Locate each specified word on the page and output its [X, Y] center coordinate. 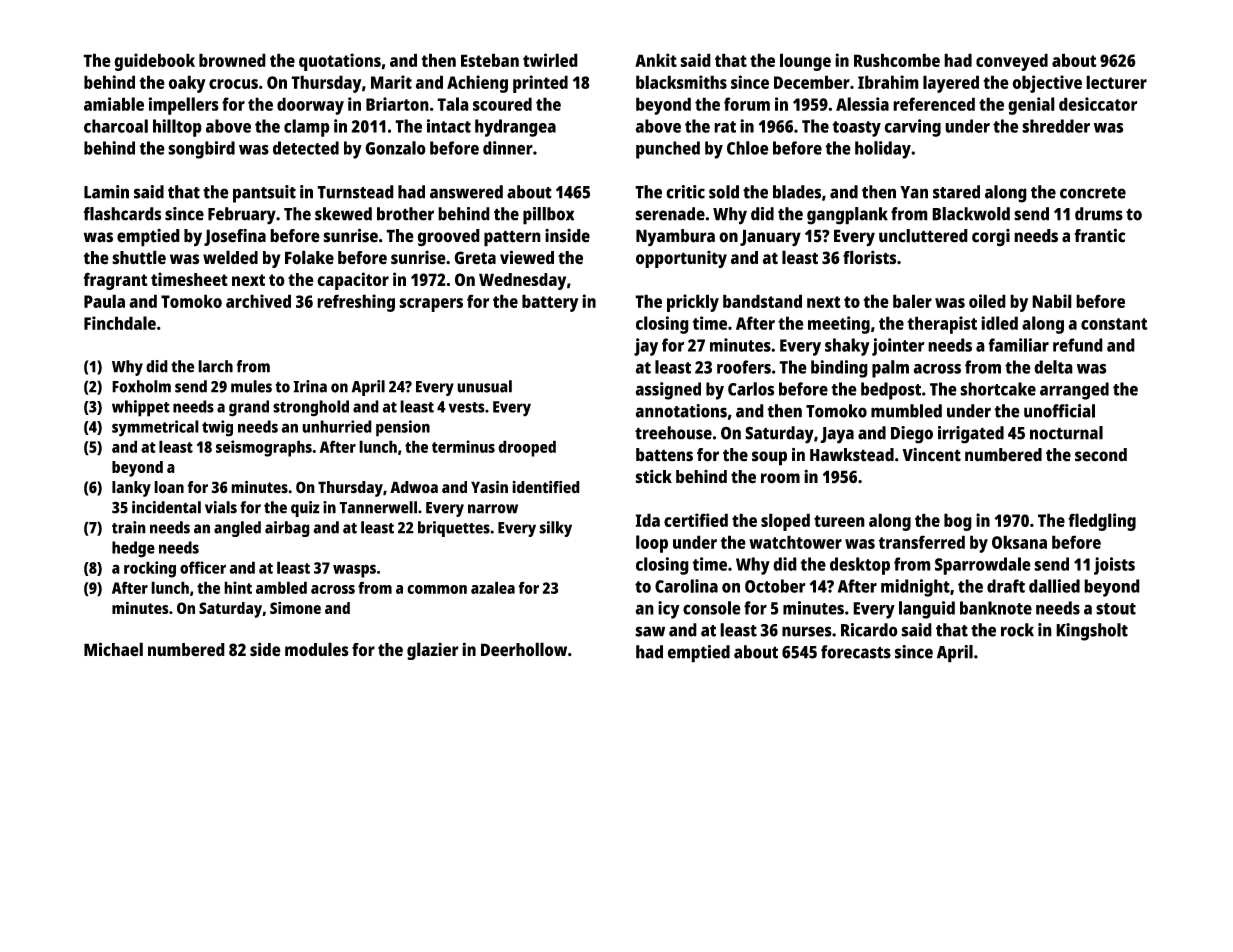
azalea [493, 587]
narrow [493, 509]
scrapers [431, 305]
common [437, 589]
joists [1114, 566]
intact [449, 126]
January [770, 238]
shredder [1056, 126]
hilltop [177, 128]
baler [912, 301]
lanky [131, 489]
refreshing [356, 303]
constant [1114, 324]
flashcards [122, 214]
